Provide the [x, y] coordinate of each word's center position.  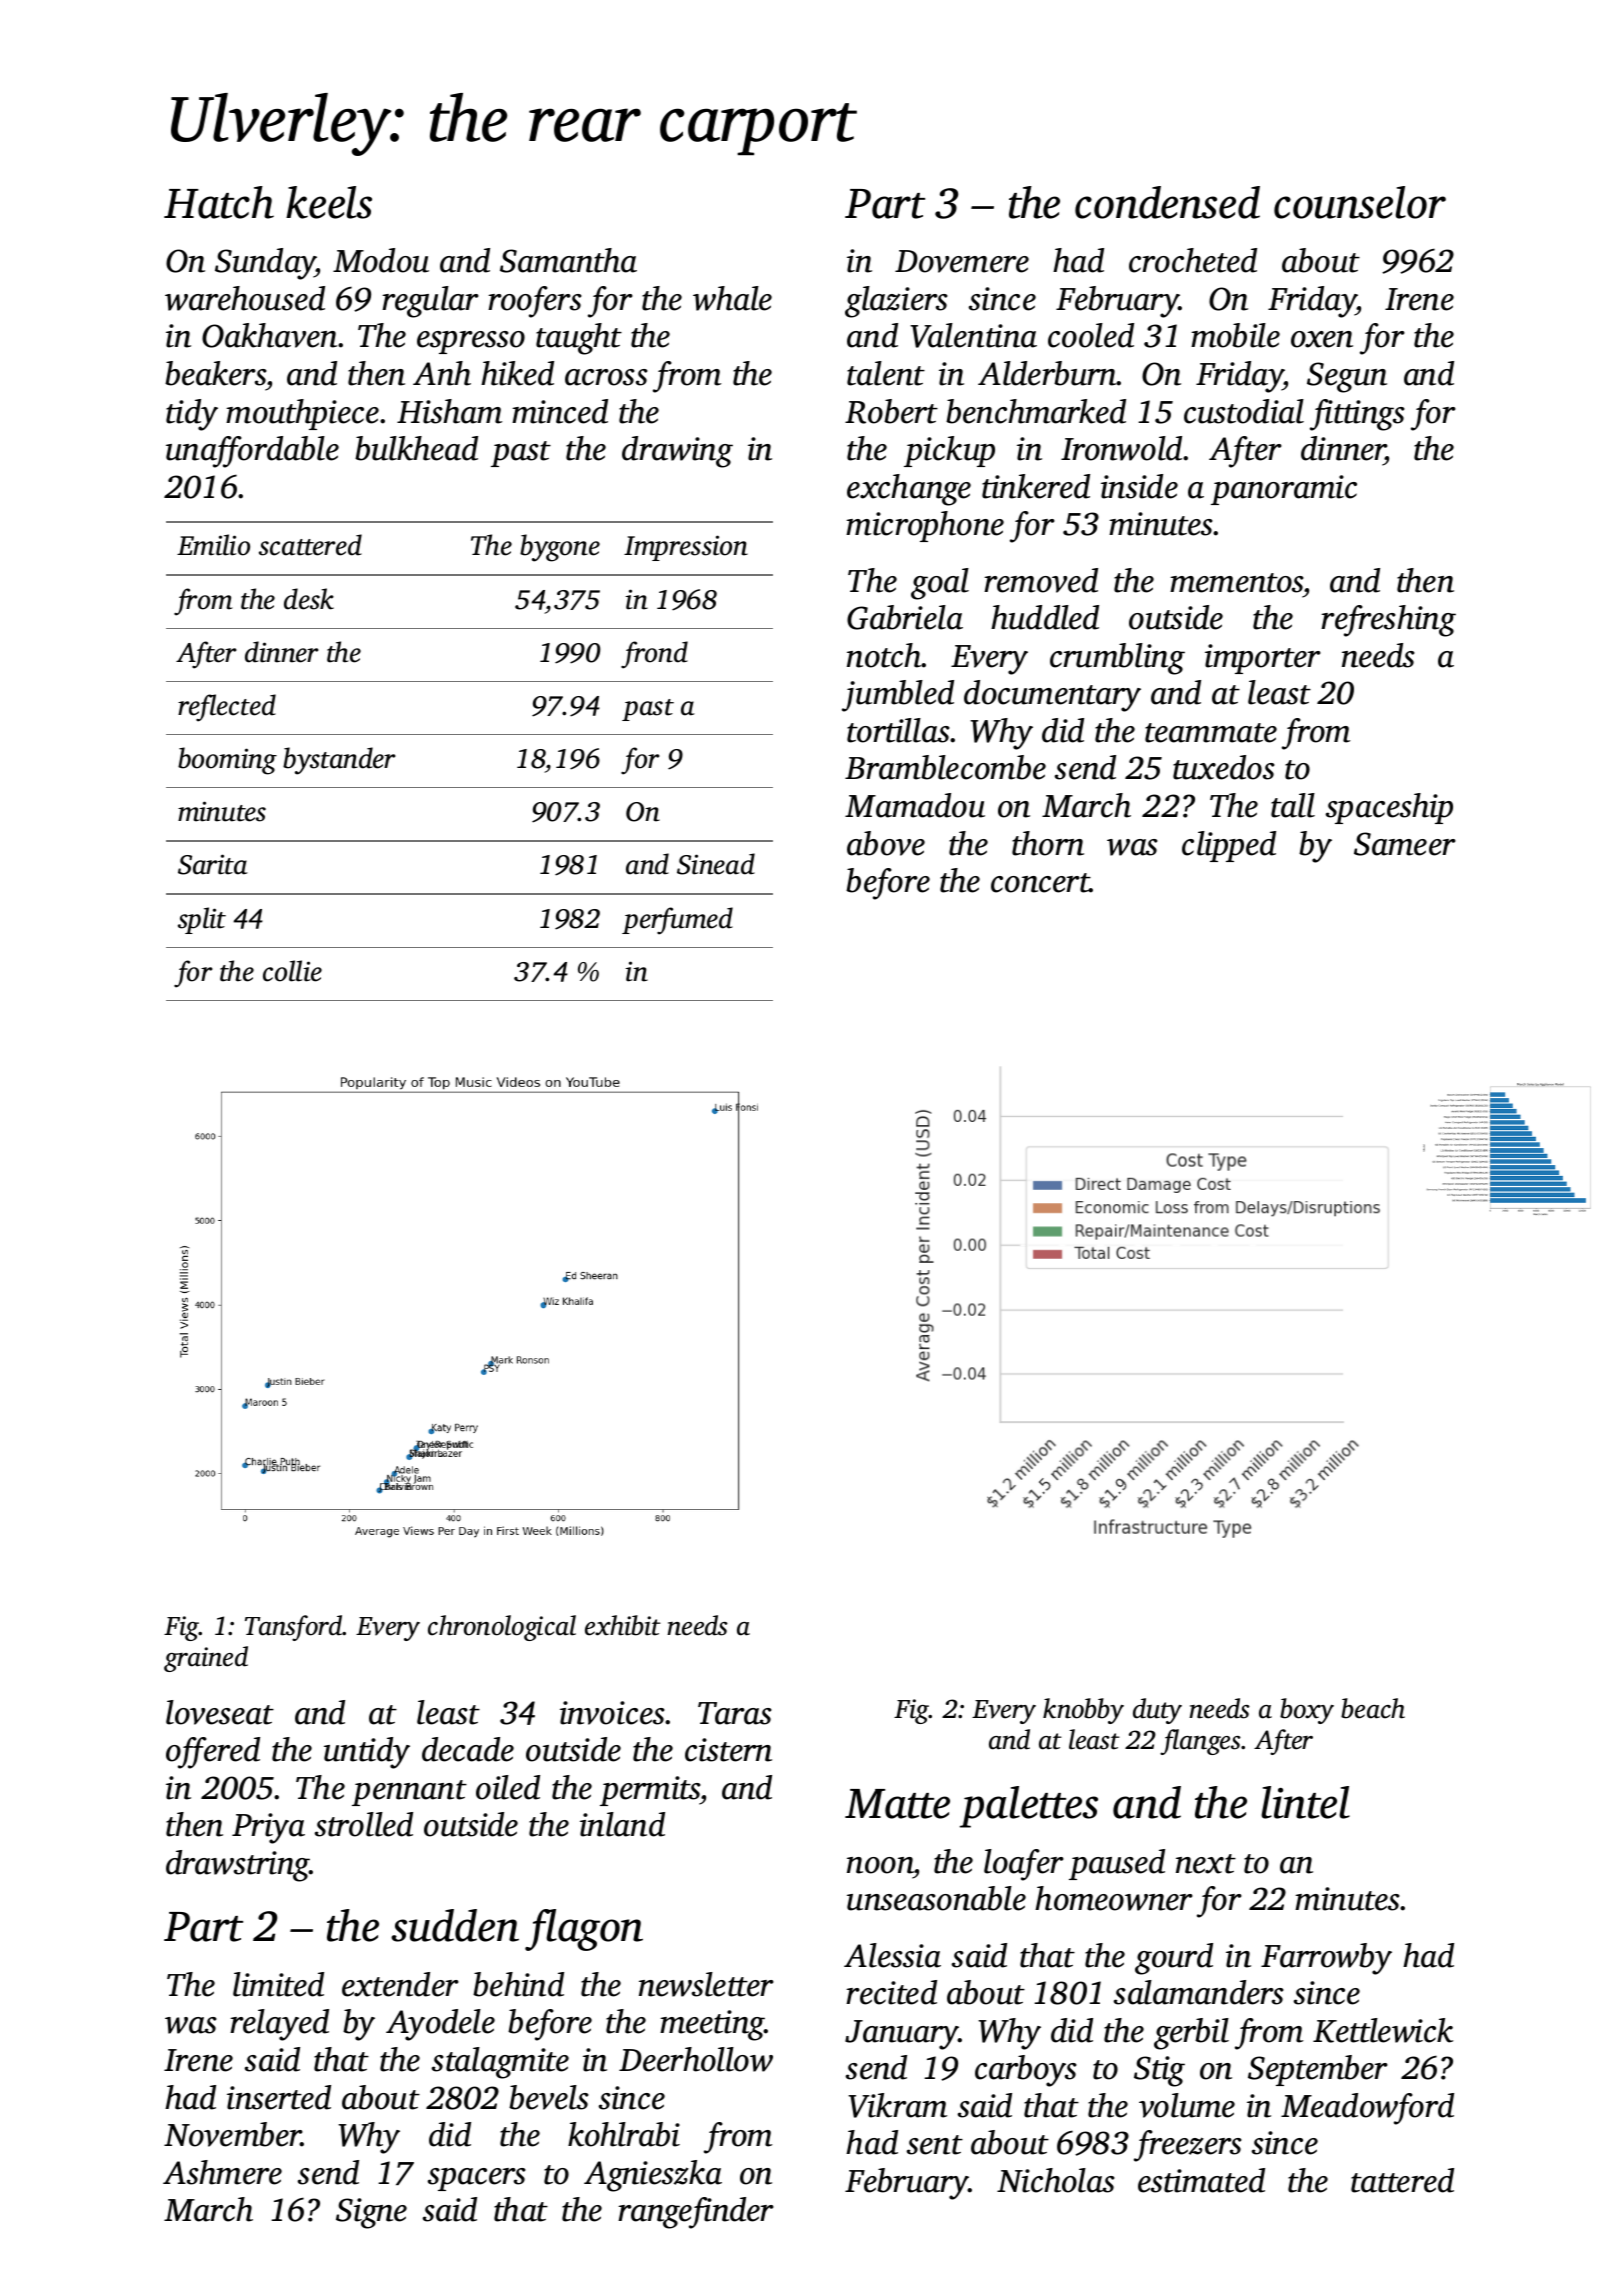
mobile [1235, 335]
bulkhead [416, 448]
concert [1040, 883]
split [202, 920]
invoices [613, 1713]
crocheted [1193, 260]
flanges [1200, 1742]
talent [886, 373]
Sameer [1405, 844]
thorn [1048, 843]
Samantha [568, 260]
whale [732, 298]
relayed [279, 2025]
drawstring [238, 1866]
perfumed [677, 921]
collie [292, 971]
